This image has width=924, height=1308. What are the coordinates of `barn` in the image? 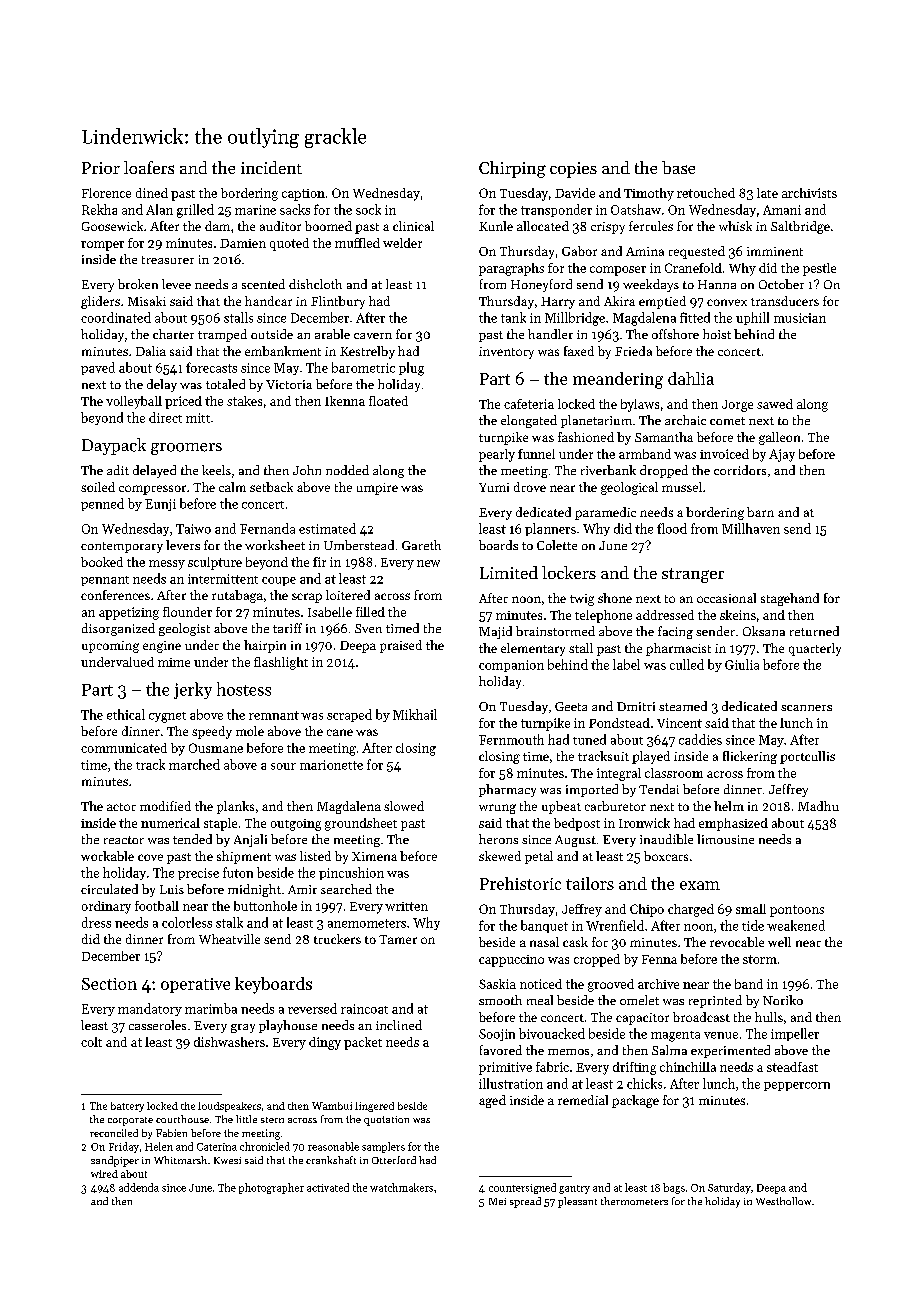 It's located at (760, 512).
